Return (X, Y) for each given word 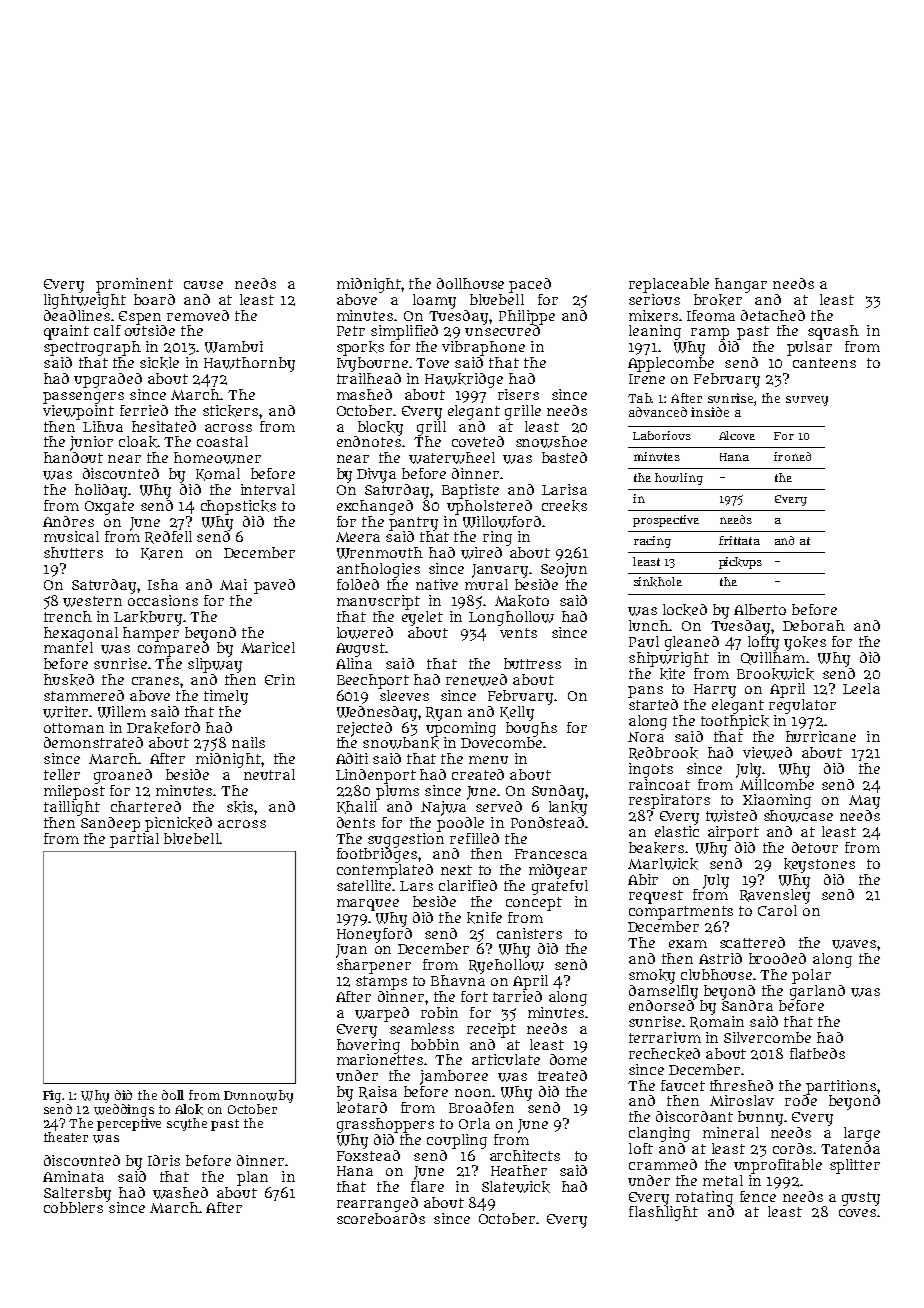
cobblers (73, 1207)
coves (857, 1213)
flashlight (663, 1213)
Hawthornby (249, 364)
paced (530, 285)
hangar (741, 285)
